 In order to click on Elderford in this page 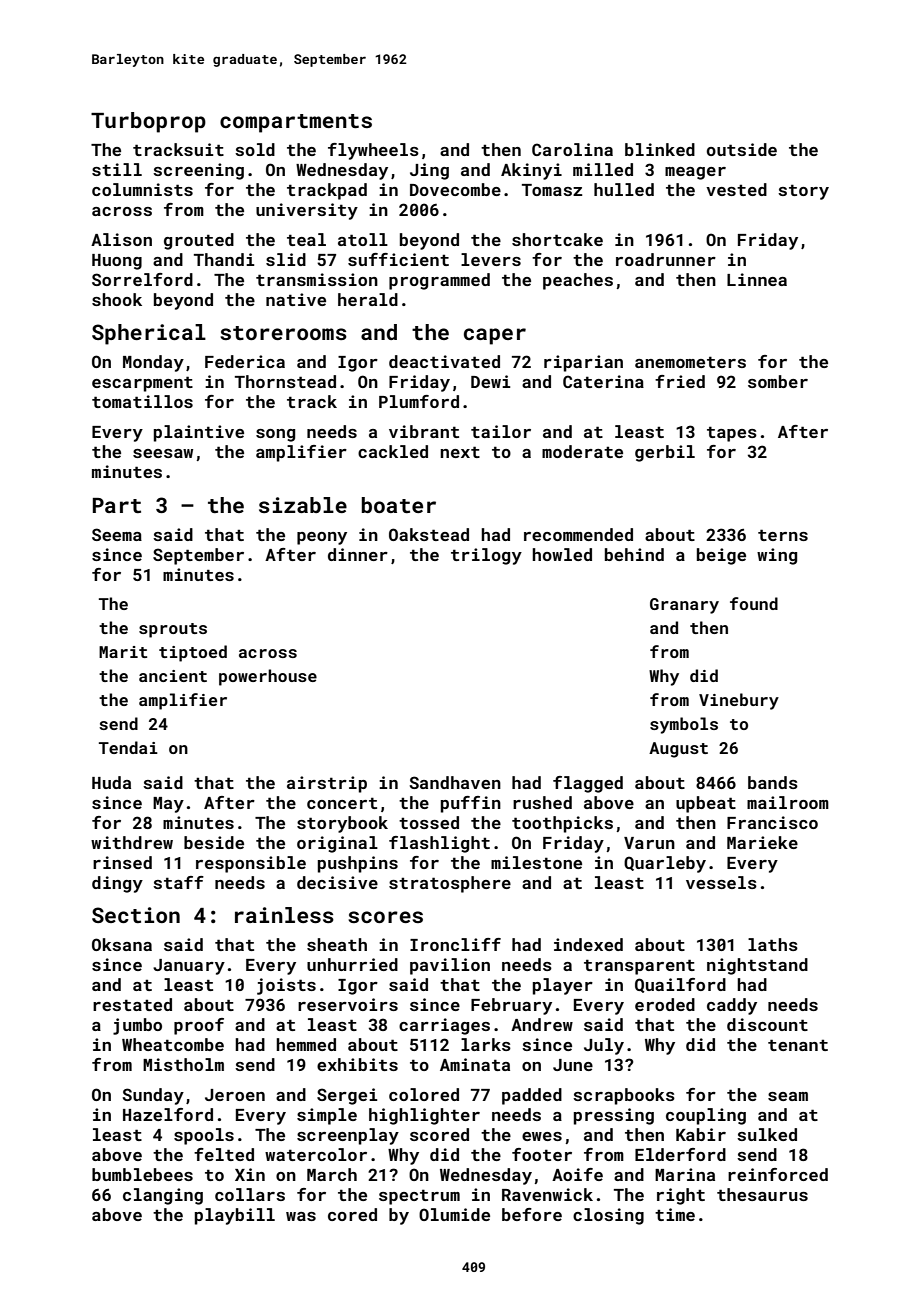, I will do `click(680, 1154)`.
